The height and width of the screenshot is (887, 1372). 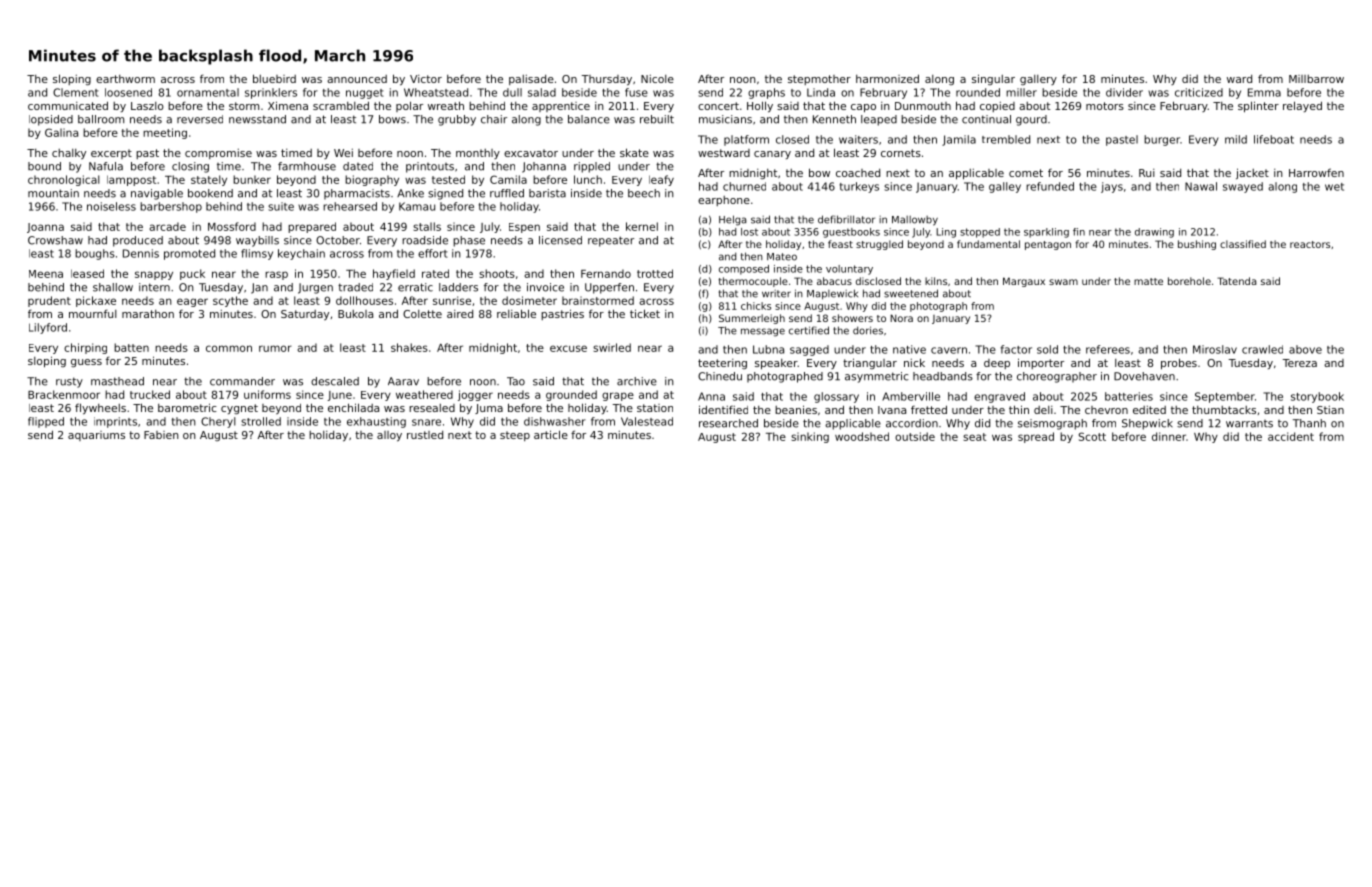 I want to click on lamppost, so click(x=131, y=180).
